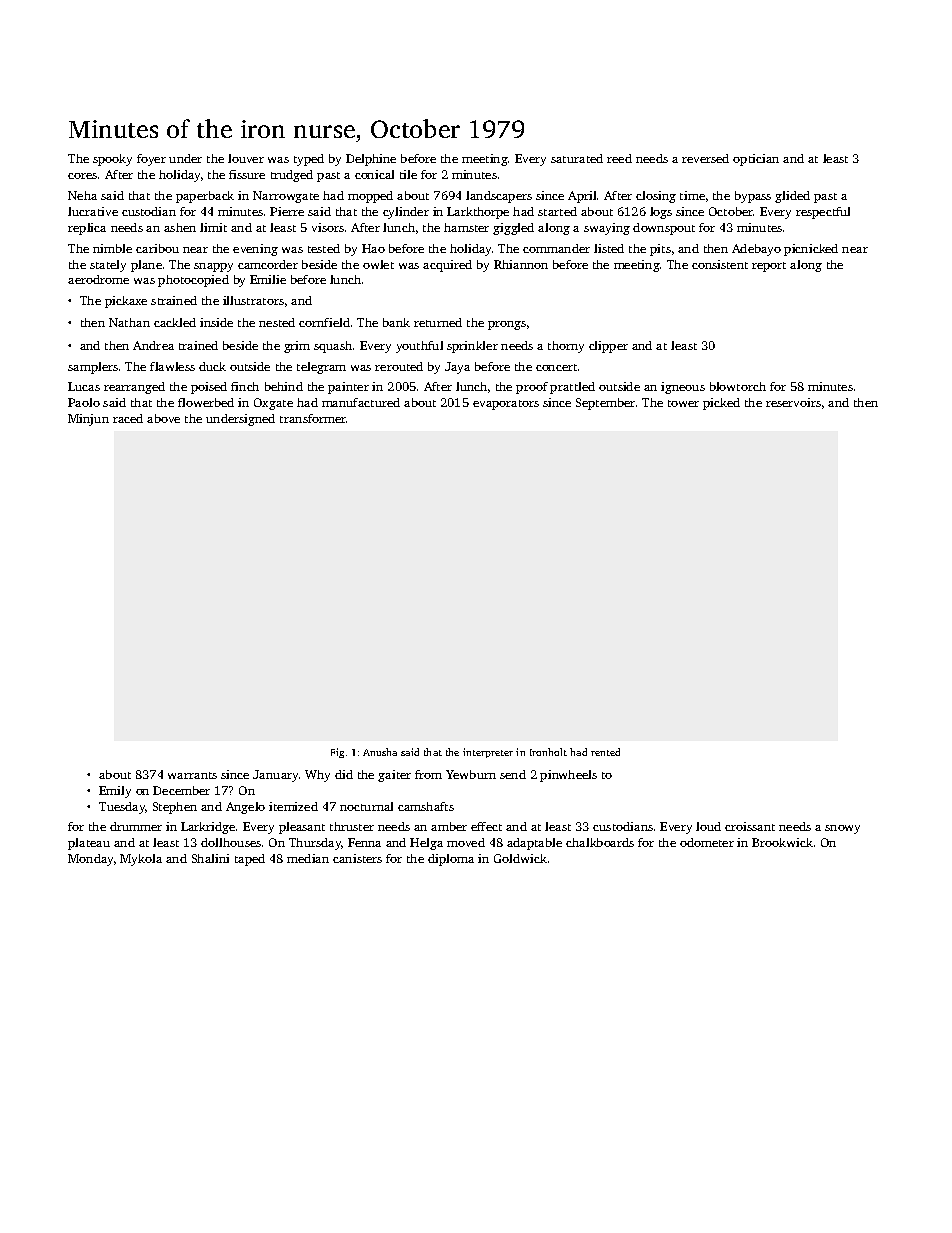  What do you see at coordinates (313, 418) in the page?
I see `transformer` at bounding box center [313, 418].
